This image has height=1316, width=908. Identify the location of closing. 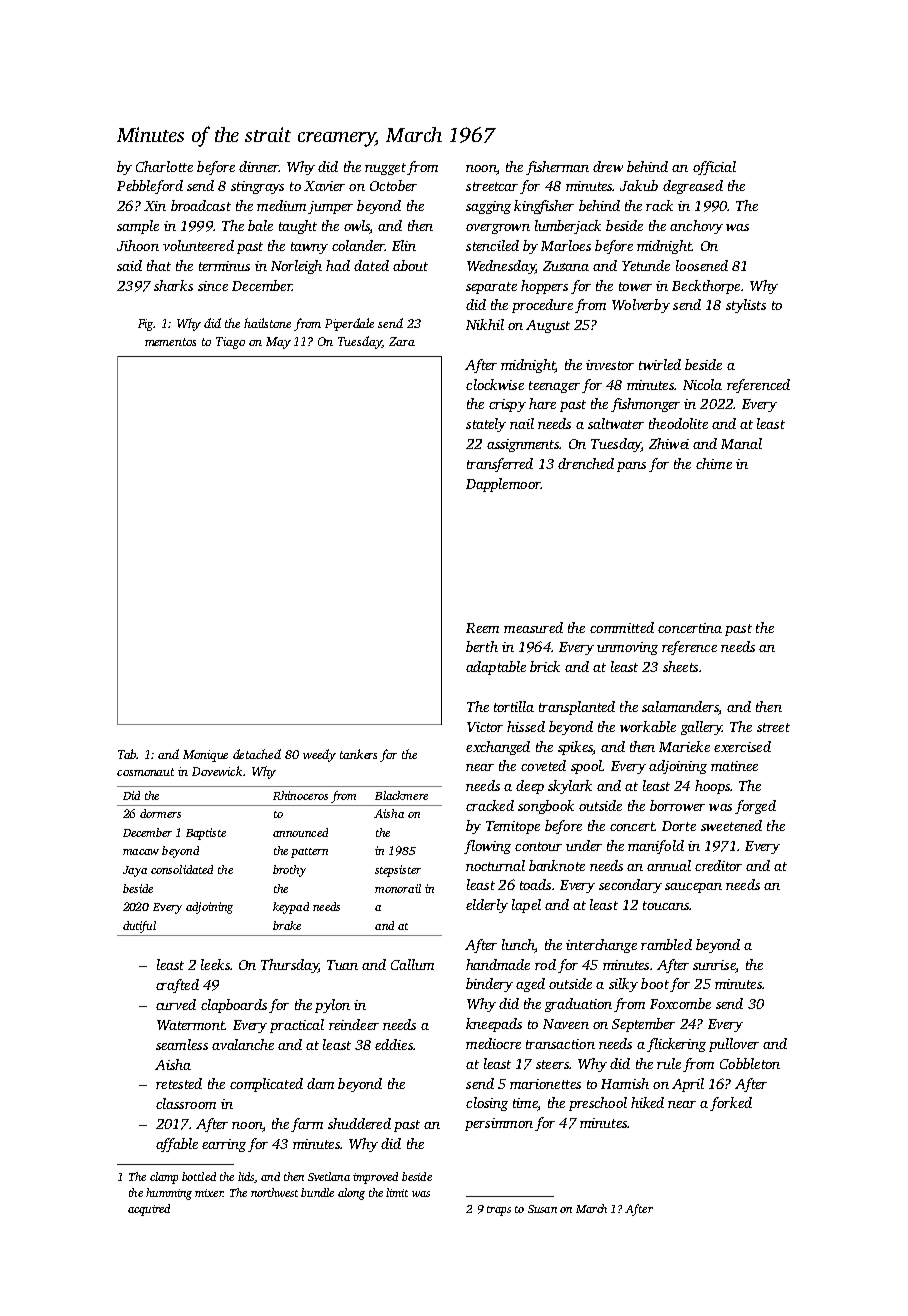
(487, 1104).
